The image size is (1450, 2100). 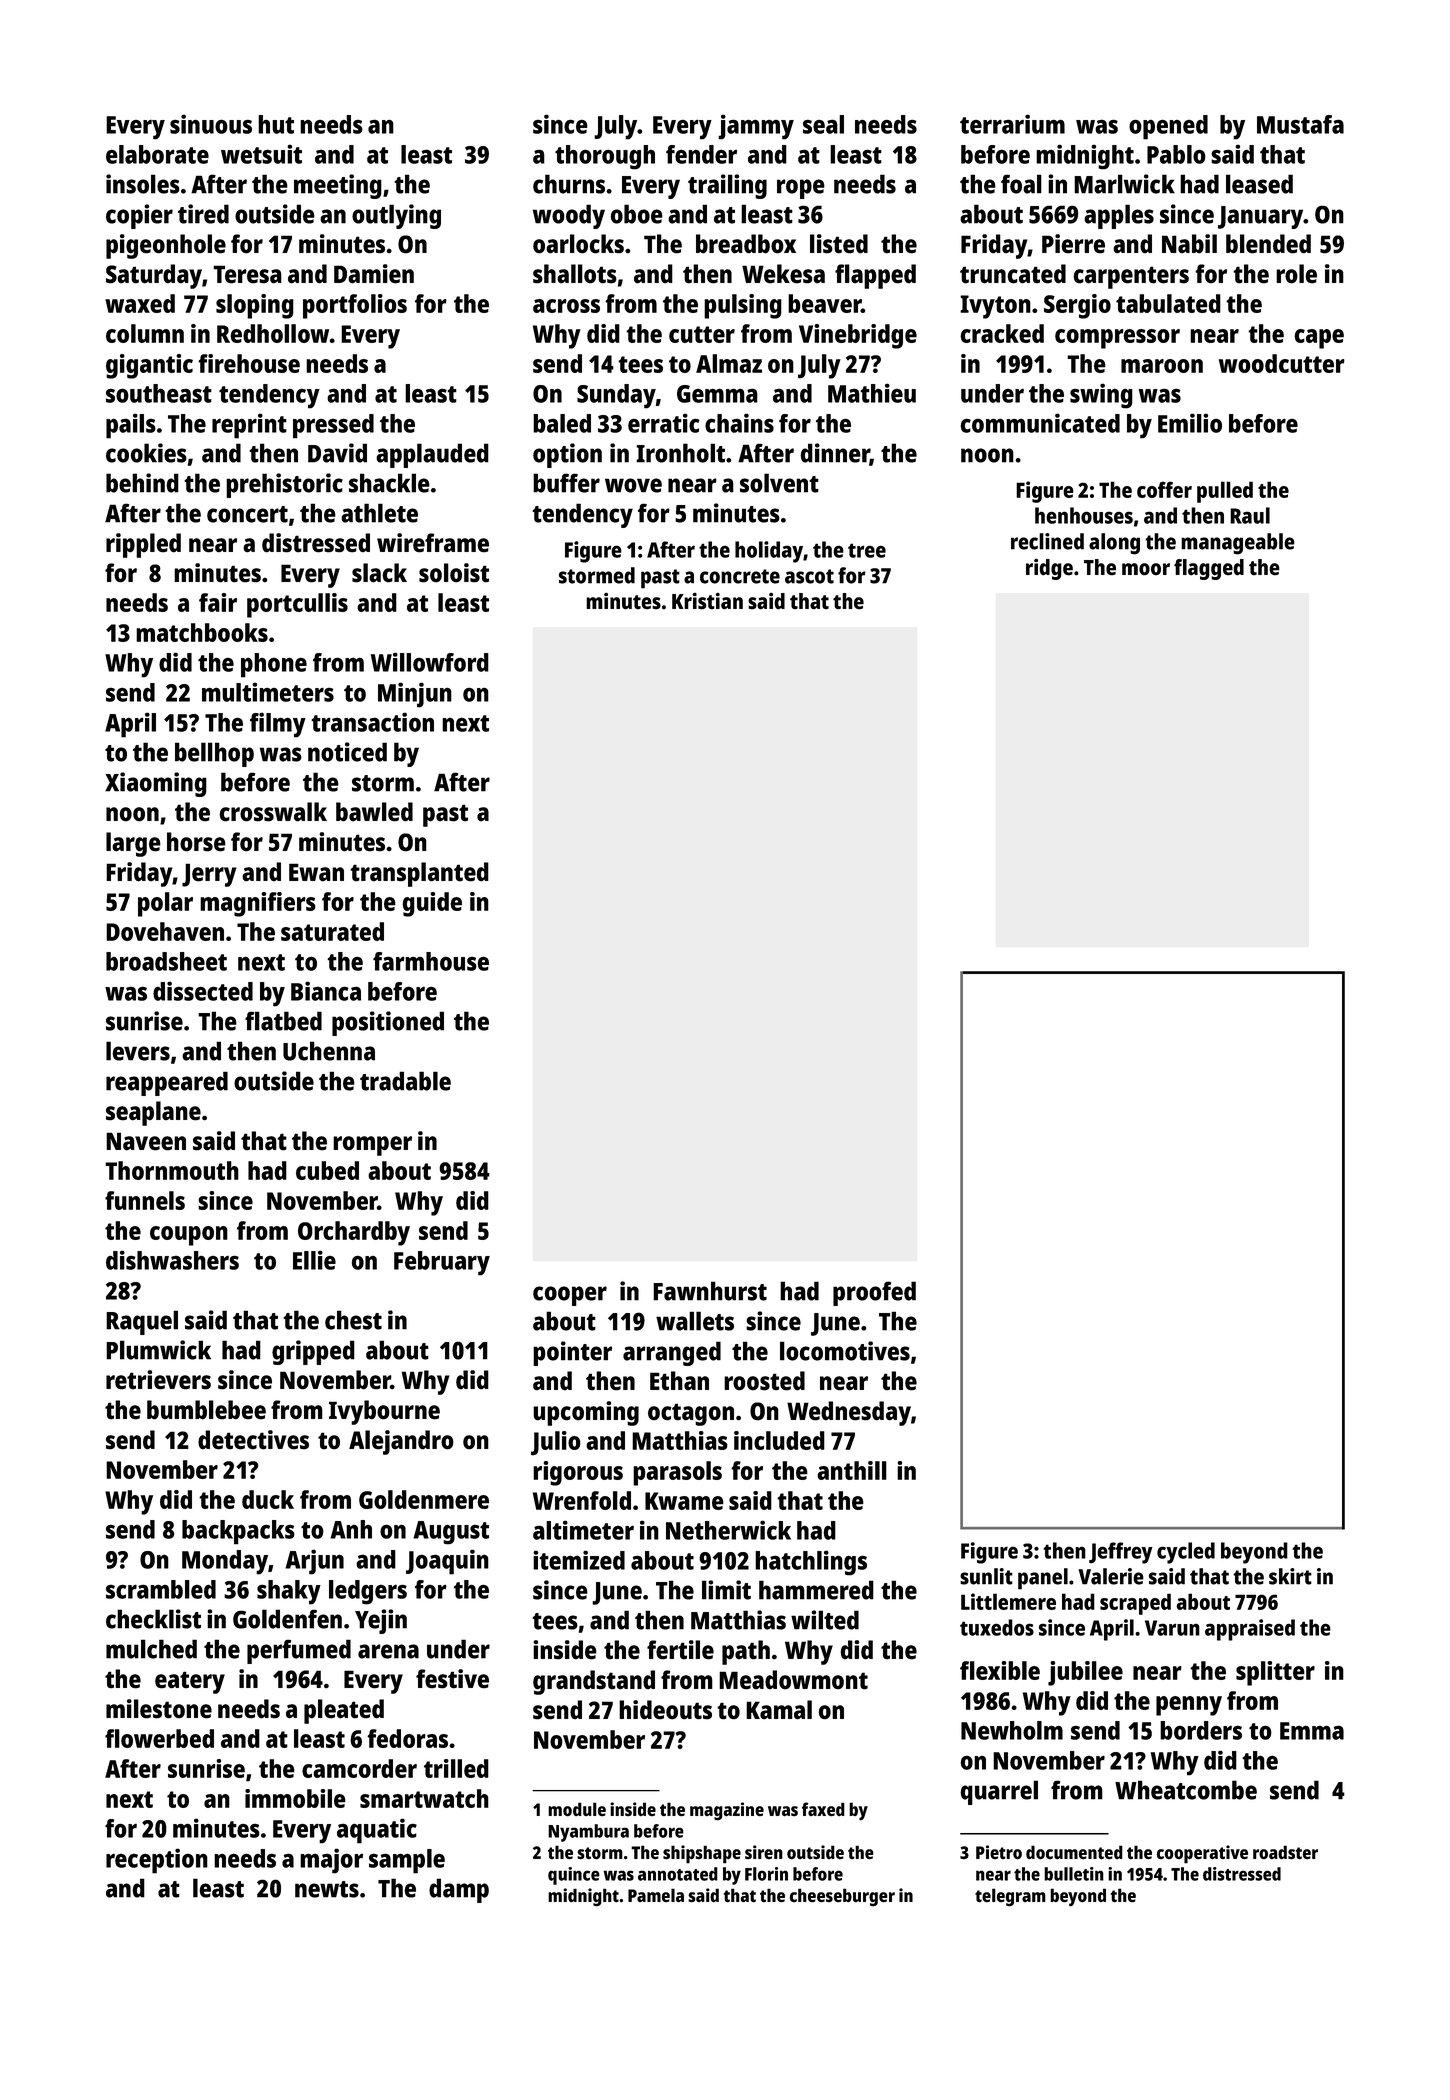 I want to click on reception, so click(x=157, y=1861).
